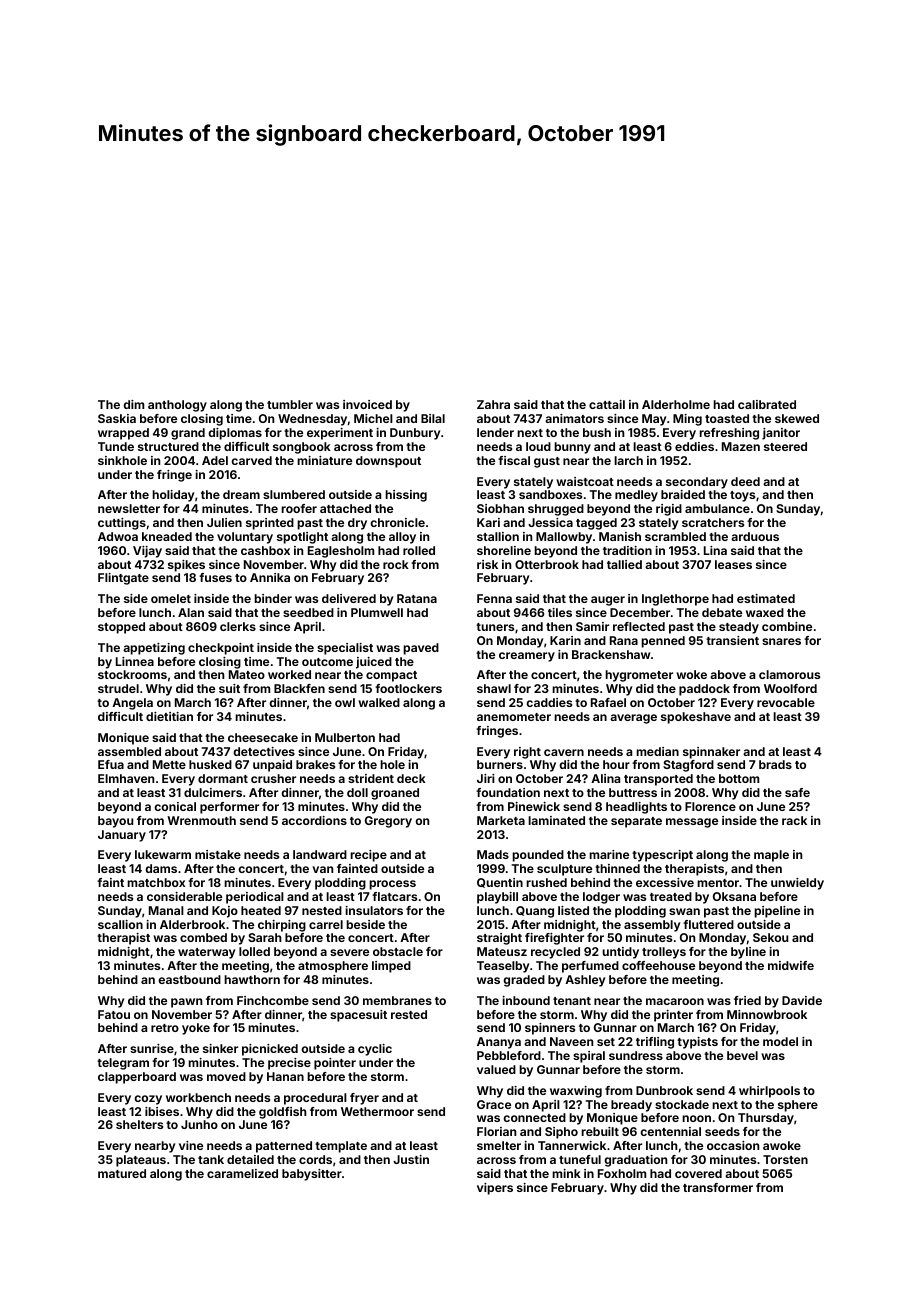 This screenshot has height=1308, width=924. What do you see at coordinates (698, 1173) in the screenshot?
I see `covered` at bounding box center [698, 1173].
